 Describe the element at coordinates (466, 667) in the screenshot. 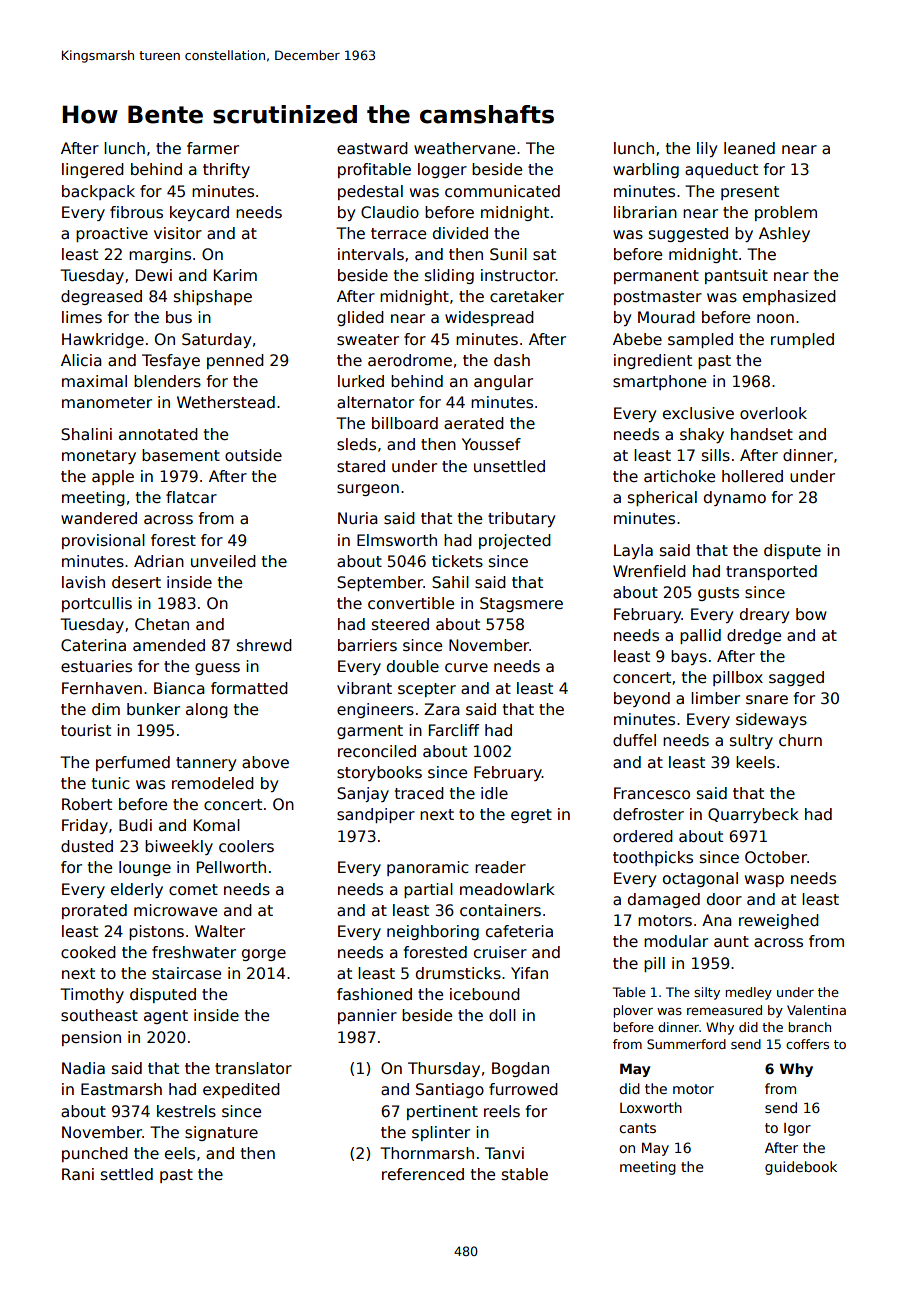

I see `curve` at that location.
